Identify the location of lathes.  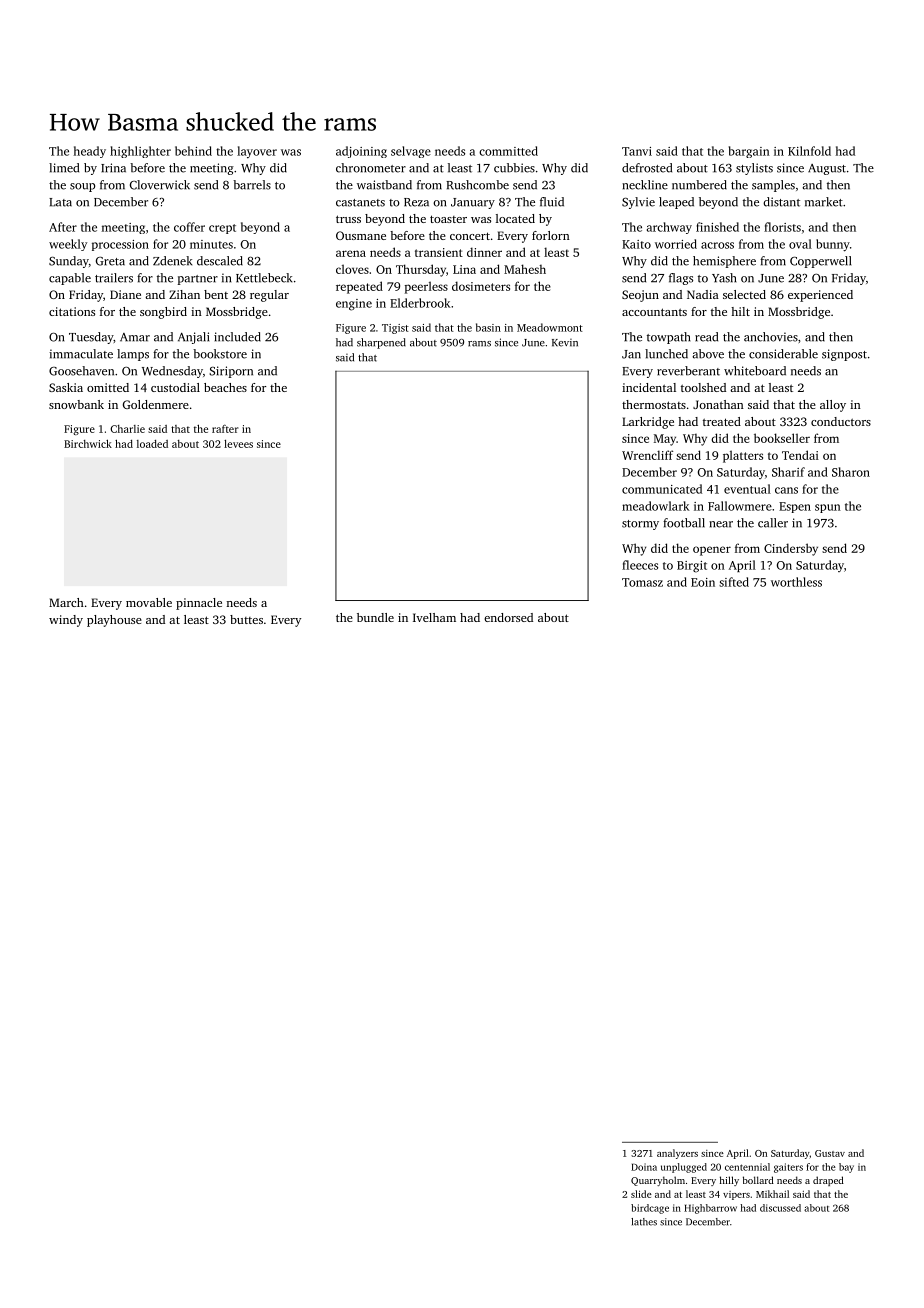
(644, 1222).
